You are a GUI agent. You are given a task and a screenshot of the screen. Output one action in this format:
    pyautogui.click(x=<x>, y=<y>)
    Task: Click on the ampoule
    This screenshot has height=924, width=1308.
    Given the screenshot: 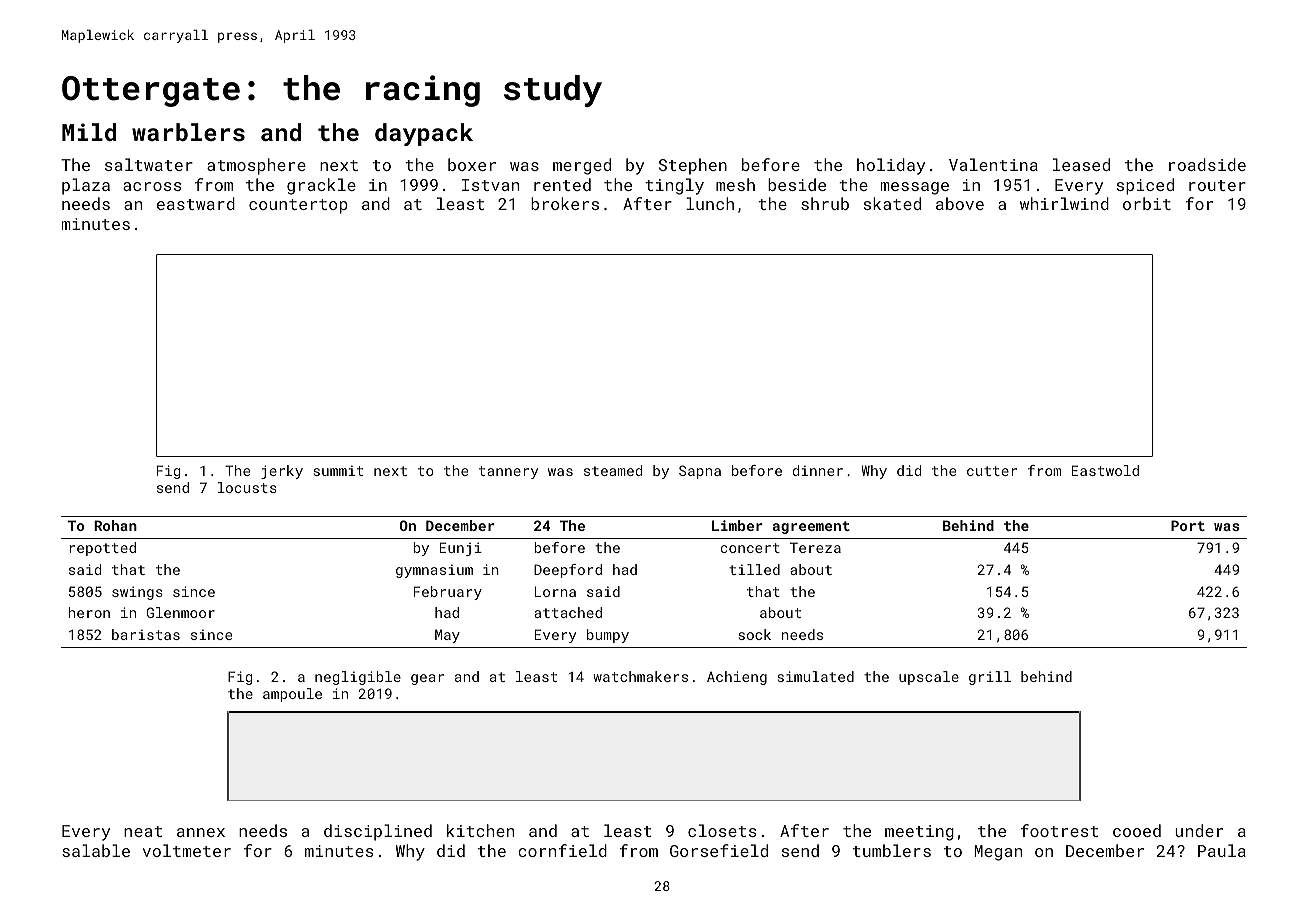 What is the action you would take?
    pyautogui.click(x=292, y=695)
